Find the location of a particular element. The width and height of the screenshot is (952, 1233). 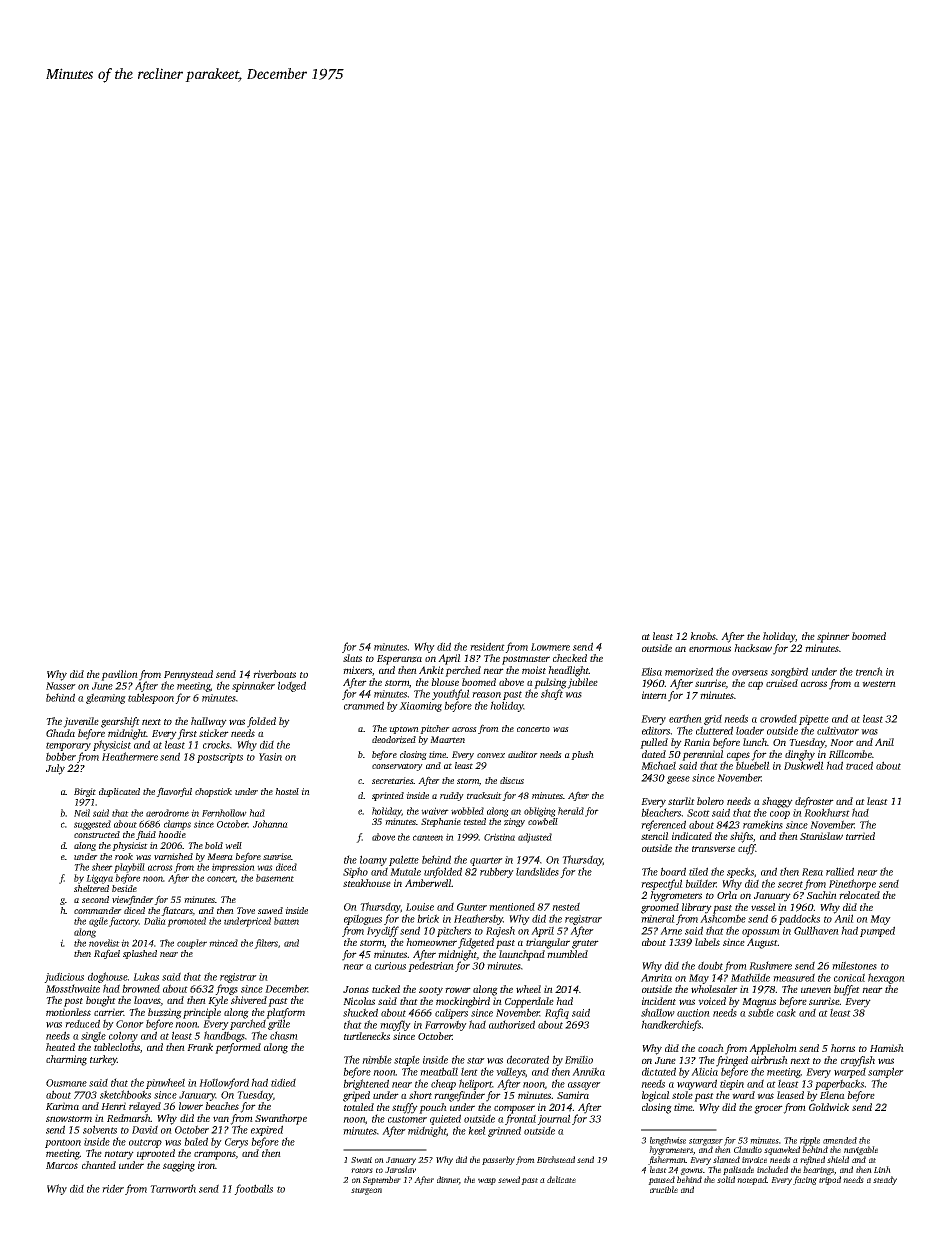

resident is located at coordinates (487, 646).
